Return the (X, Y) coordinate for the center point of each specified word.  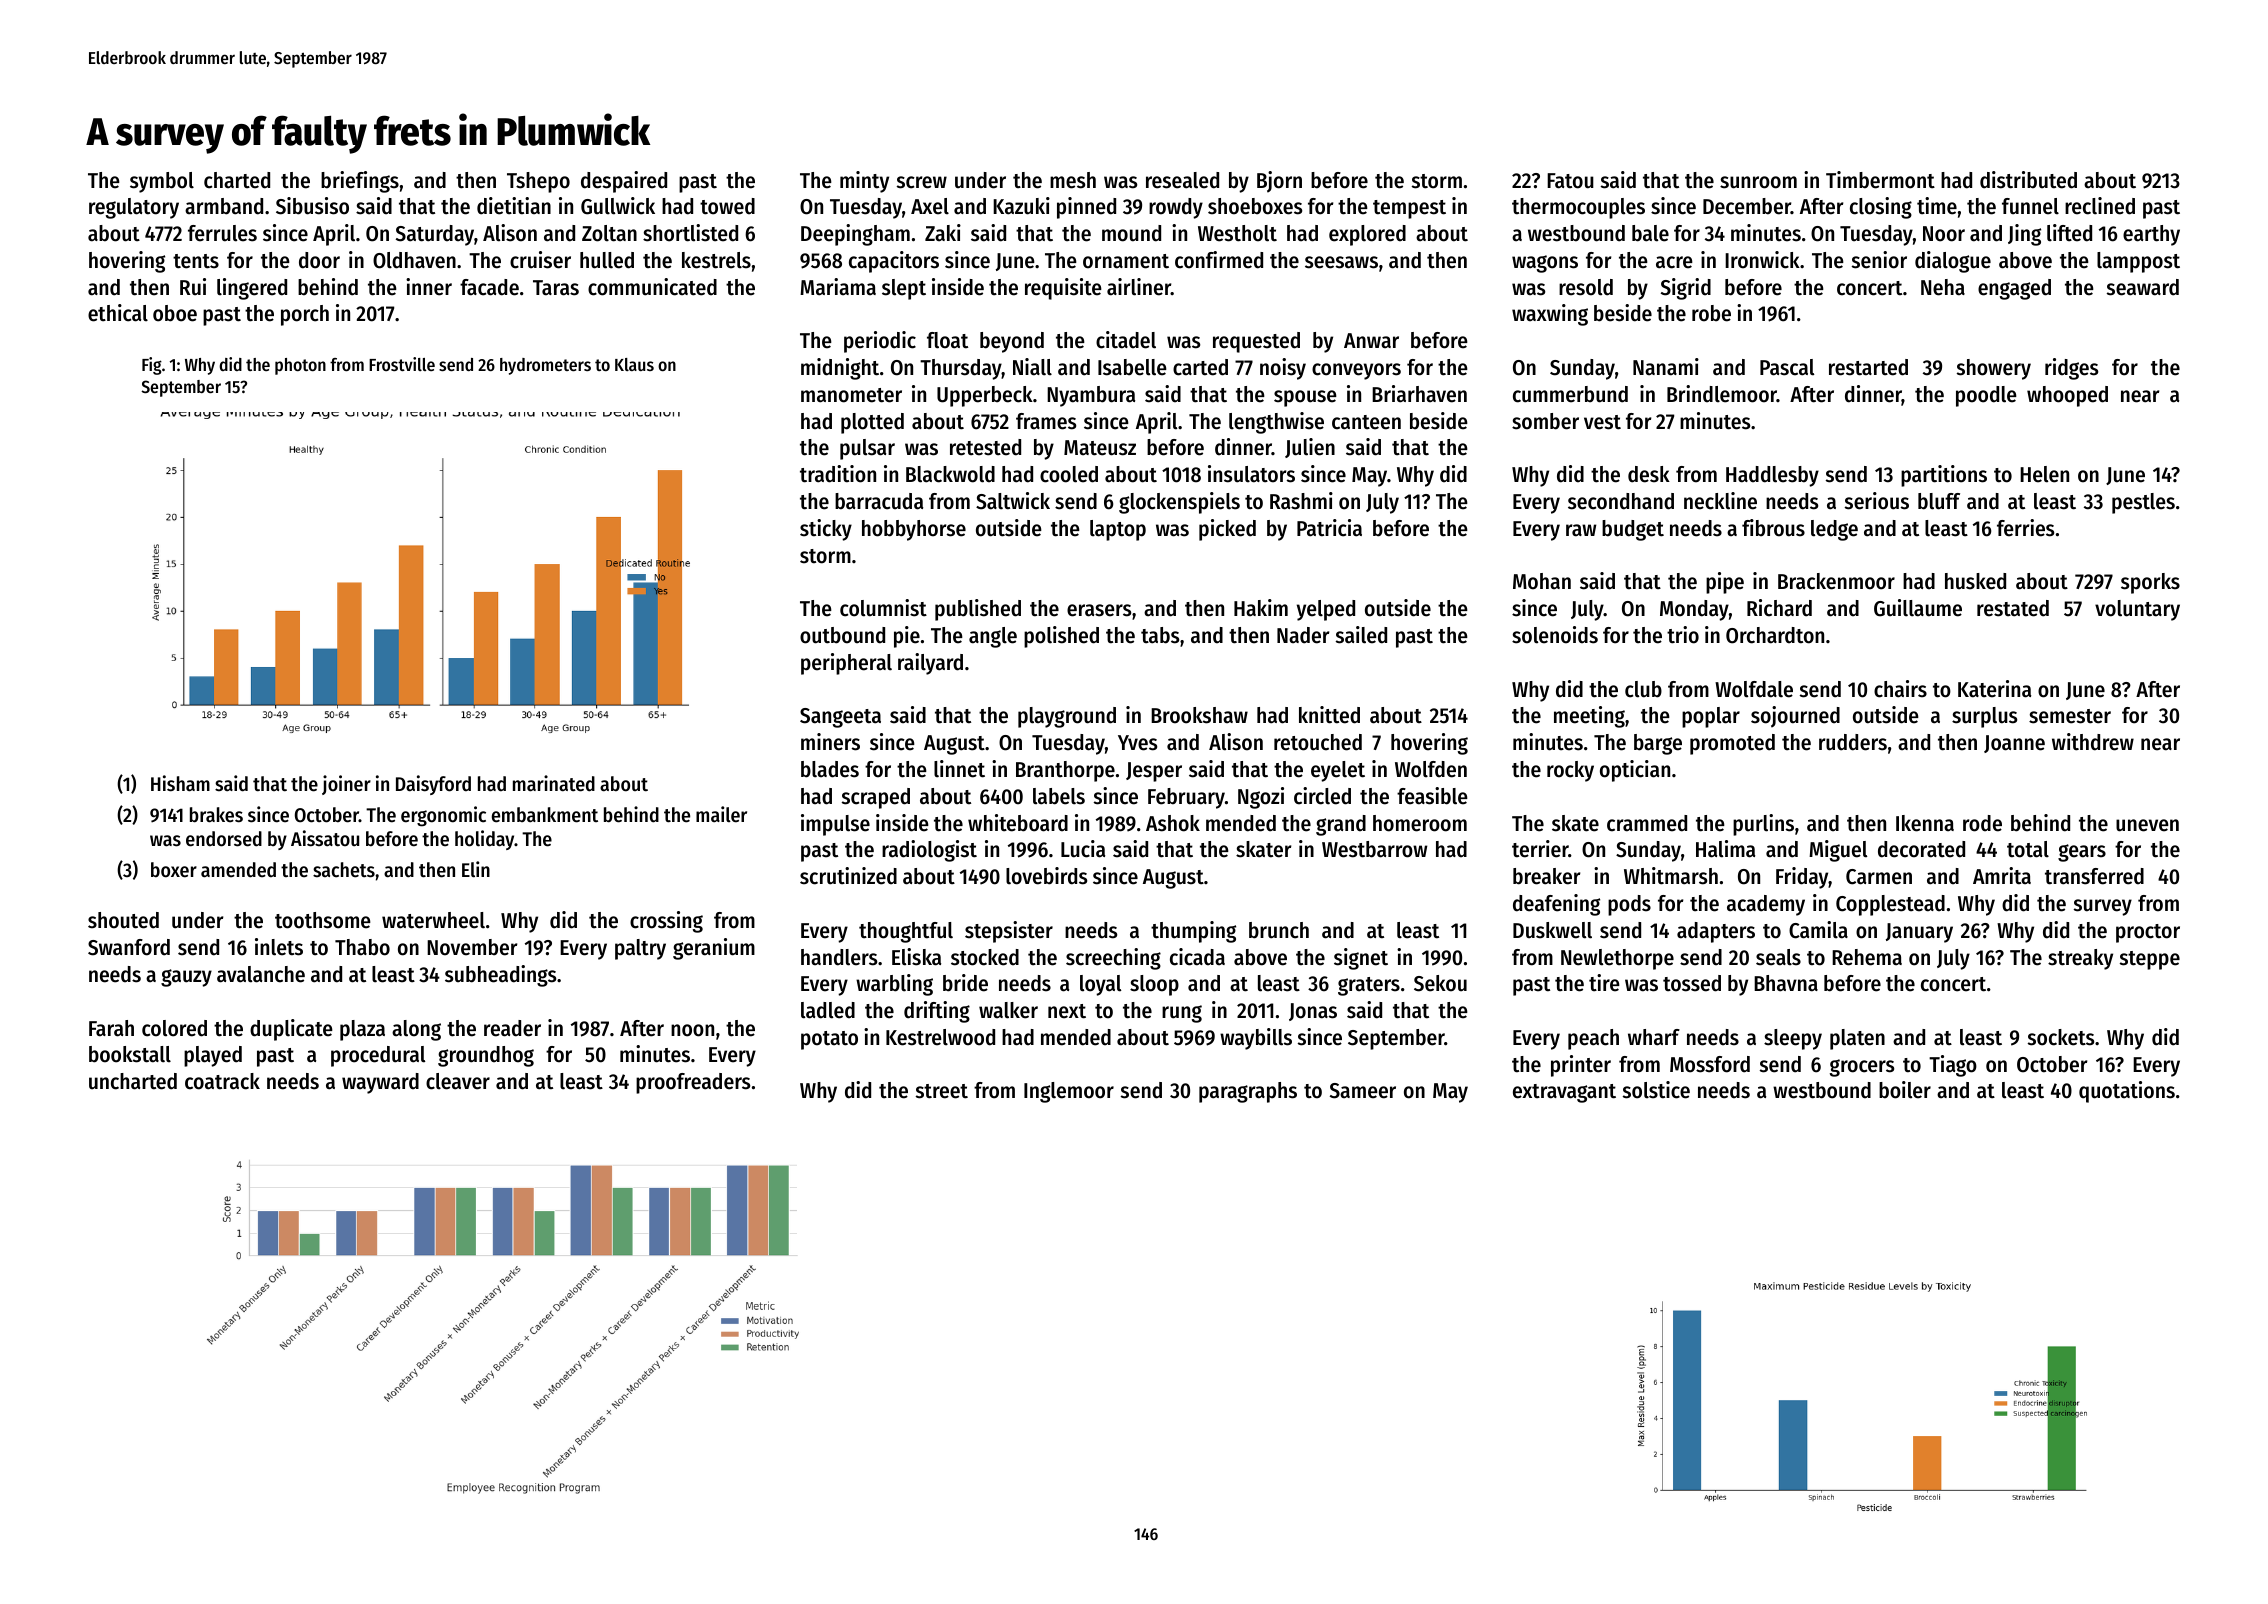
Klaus (634, 364)
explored (1367, 235)
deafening (1556, 905)
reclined (2100, 206)
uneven (2147, 825)
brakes (216, 815)
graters (1369, 986)
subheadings (500, 976)
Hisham (180, 783)
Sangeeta (840, 718)
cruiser (540, 260)
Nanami (1666, 367)
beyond (1012, 342)
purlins (1763, 825)
